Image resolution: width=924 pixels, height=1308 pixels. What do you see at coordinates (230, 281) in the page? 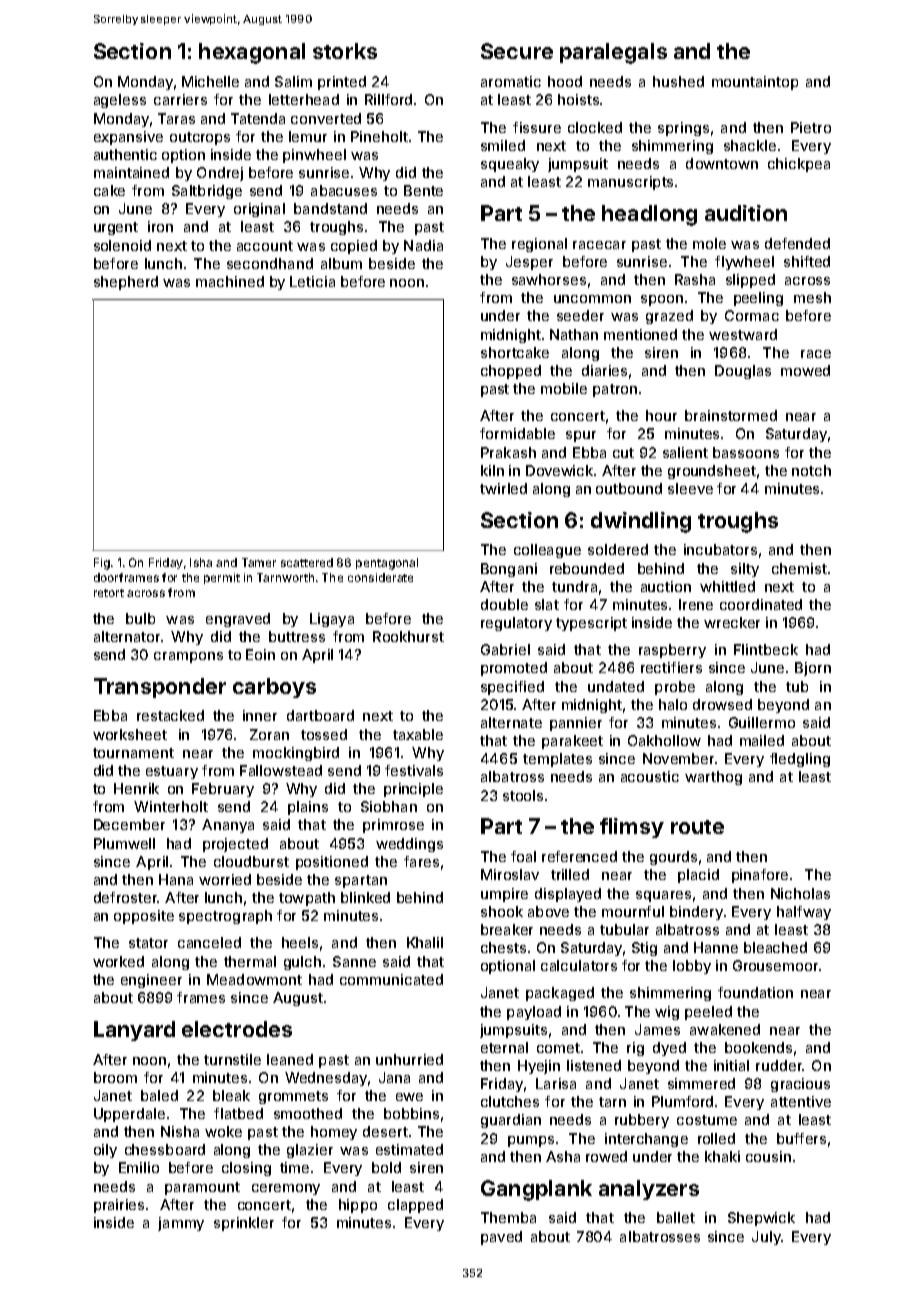
I see `machined` at bounding box center [230, 281].
